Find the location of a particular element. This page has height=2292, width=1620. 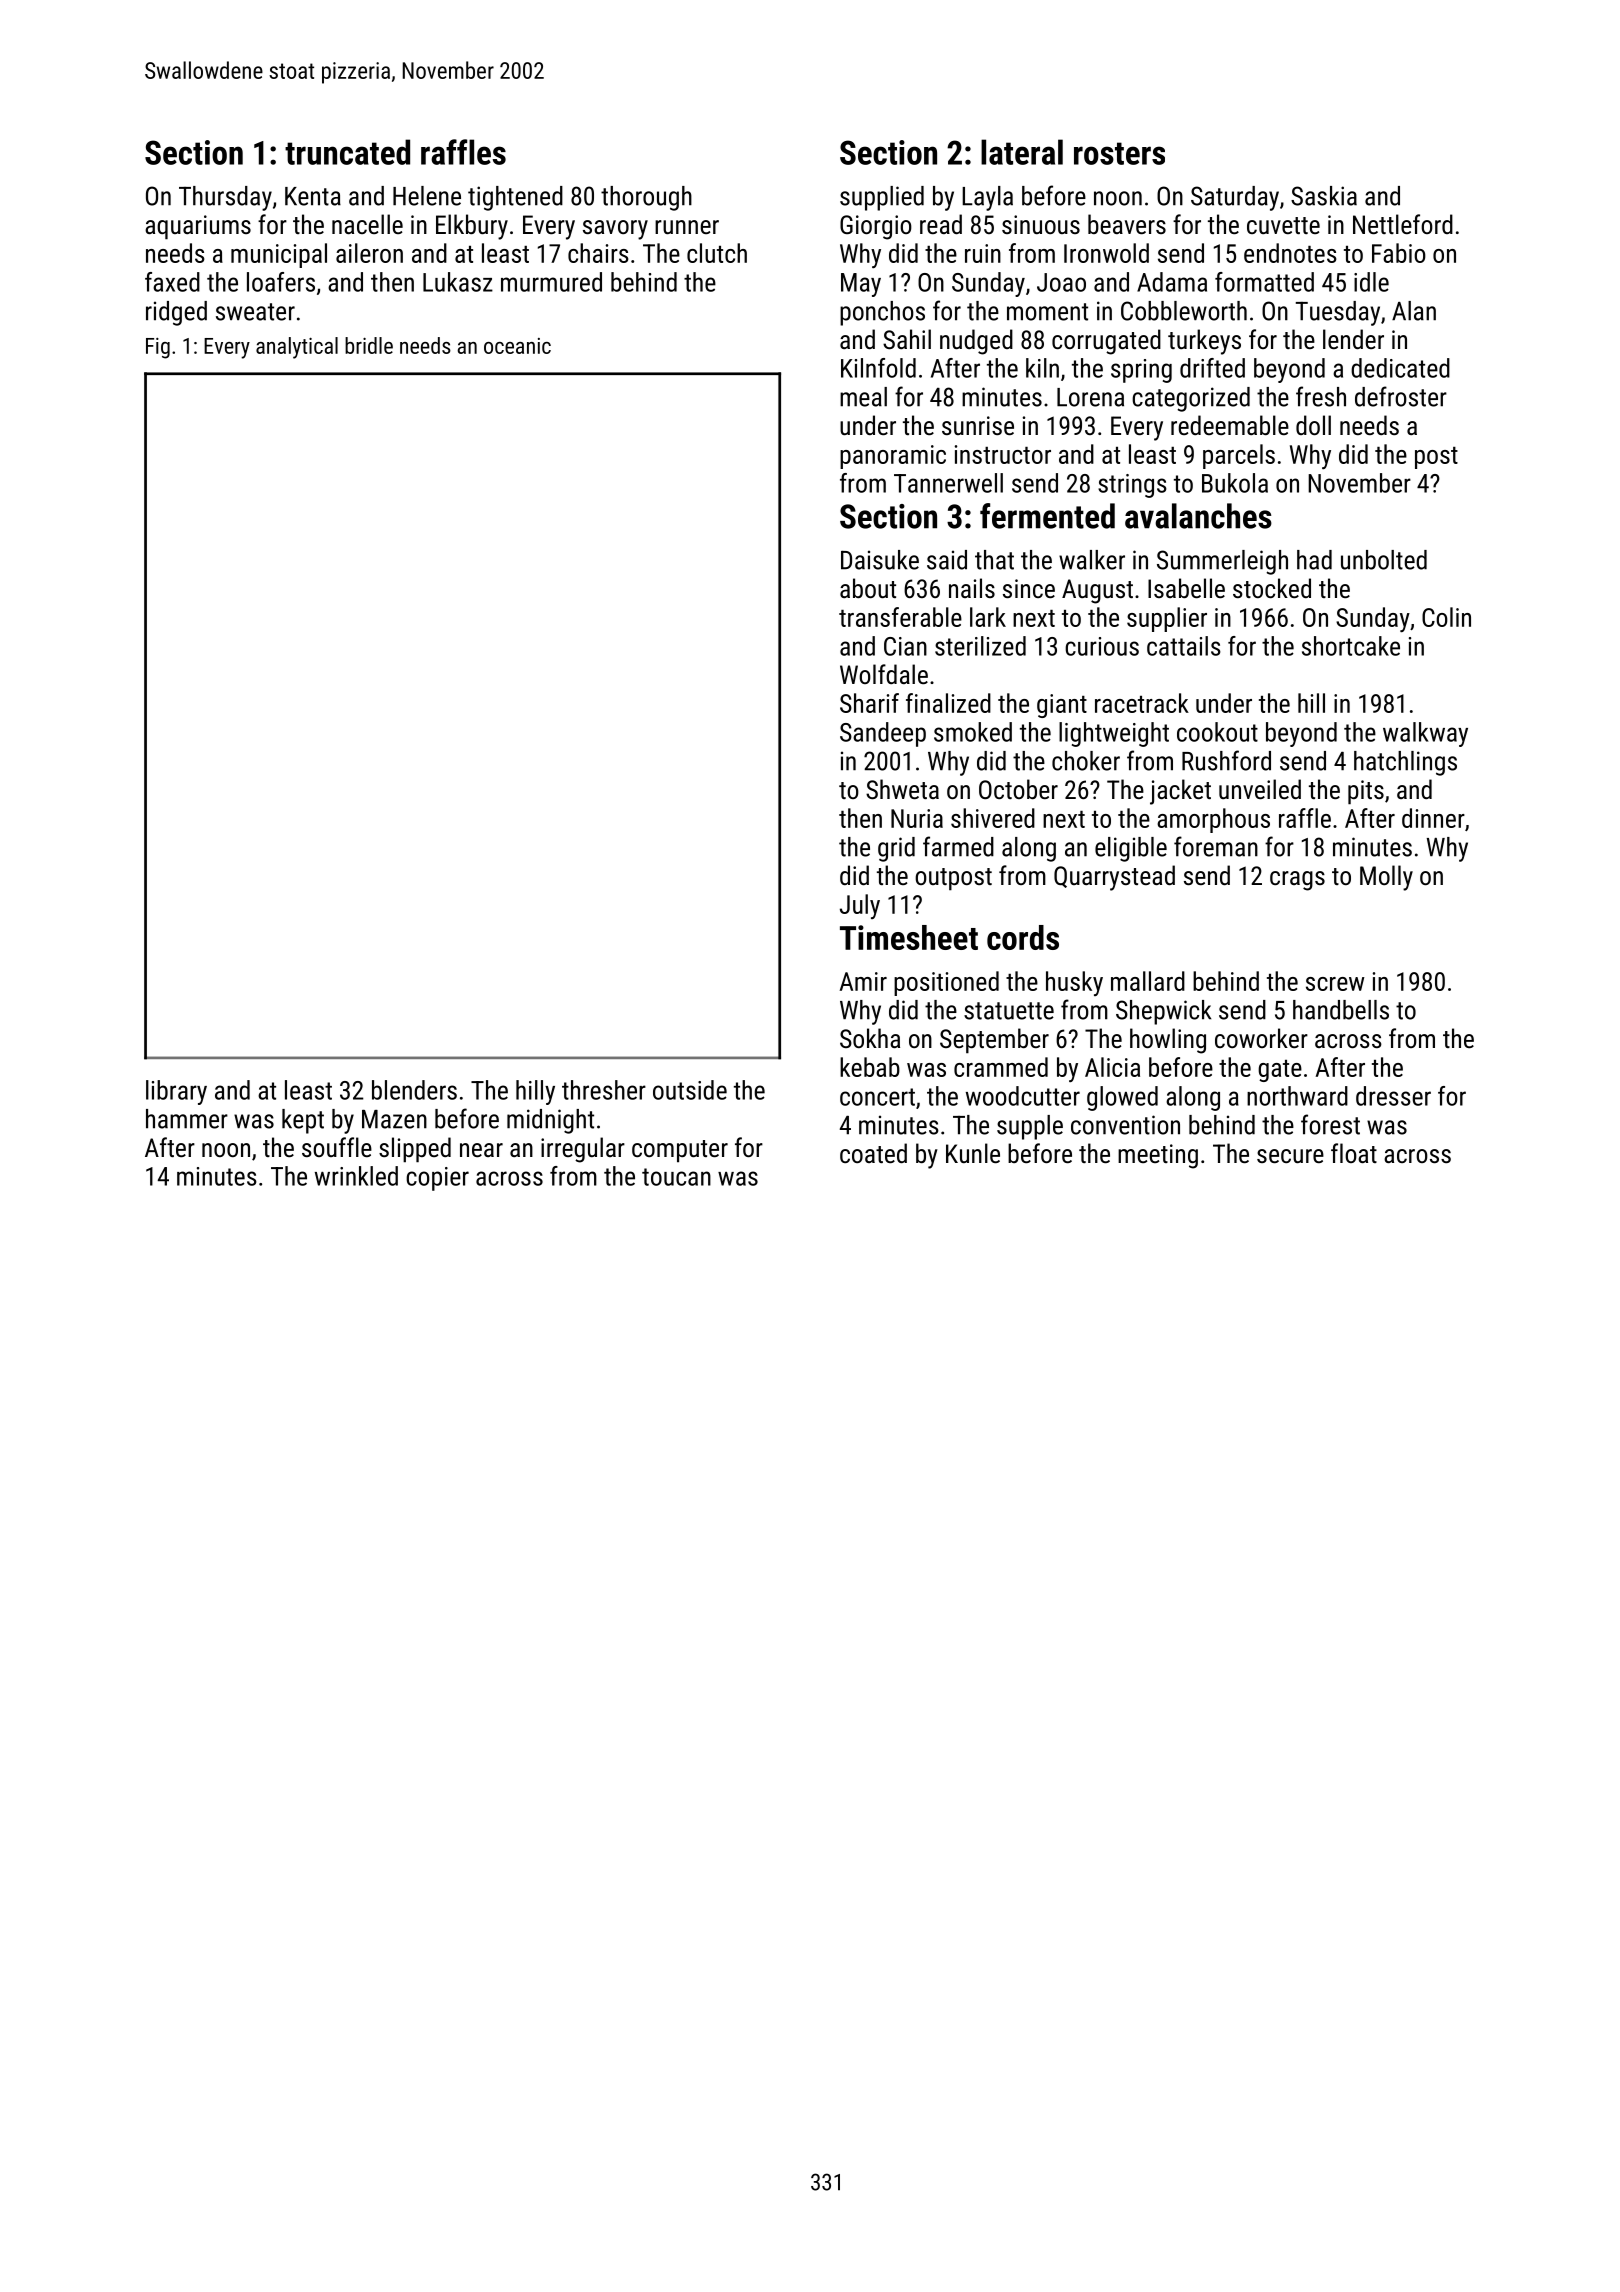

aileron is located at coordinates (369, 253).
